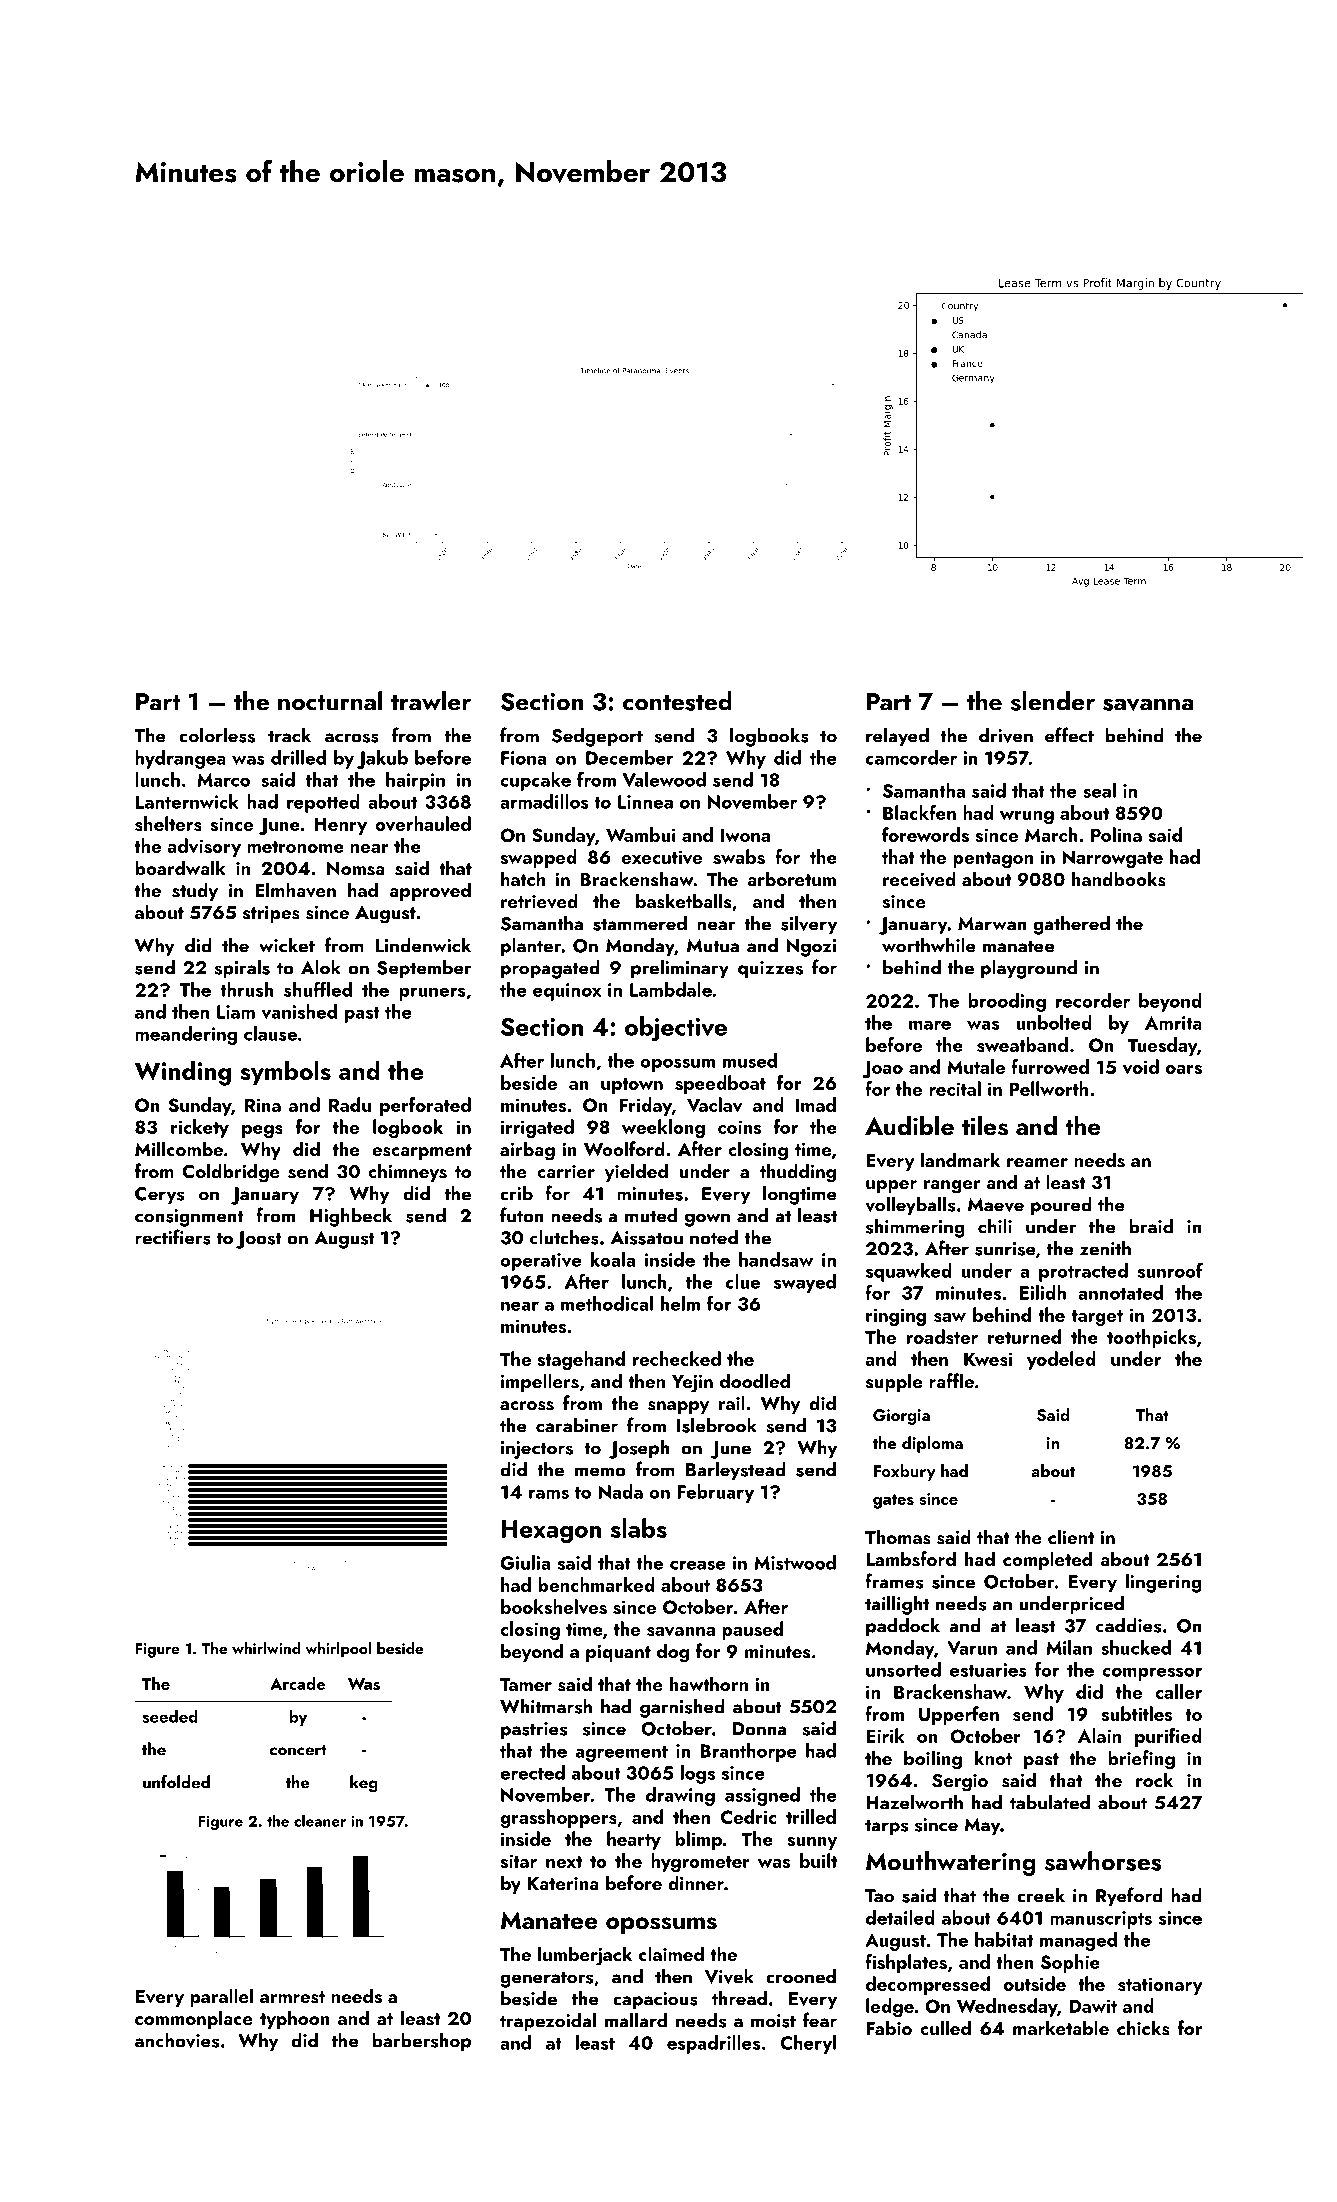  What do you see at coordinates (713, 2044) in the page?
I see `espadrilles` at bounding box center [713, 2044].
